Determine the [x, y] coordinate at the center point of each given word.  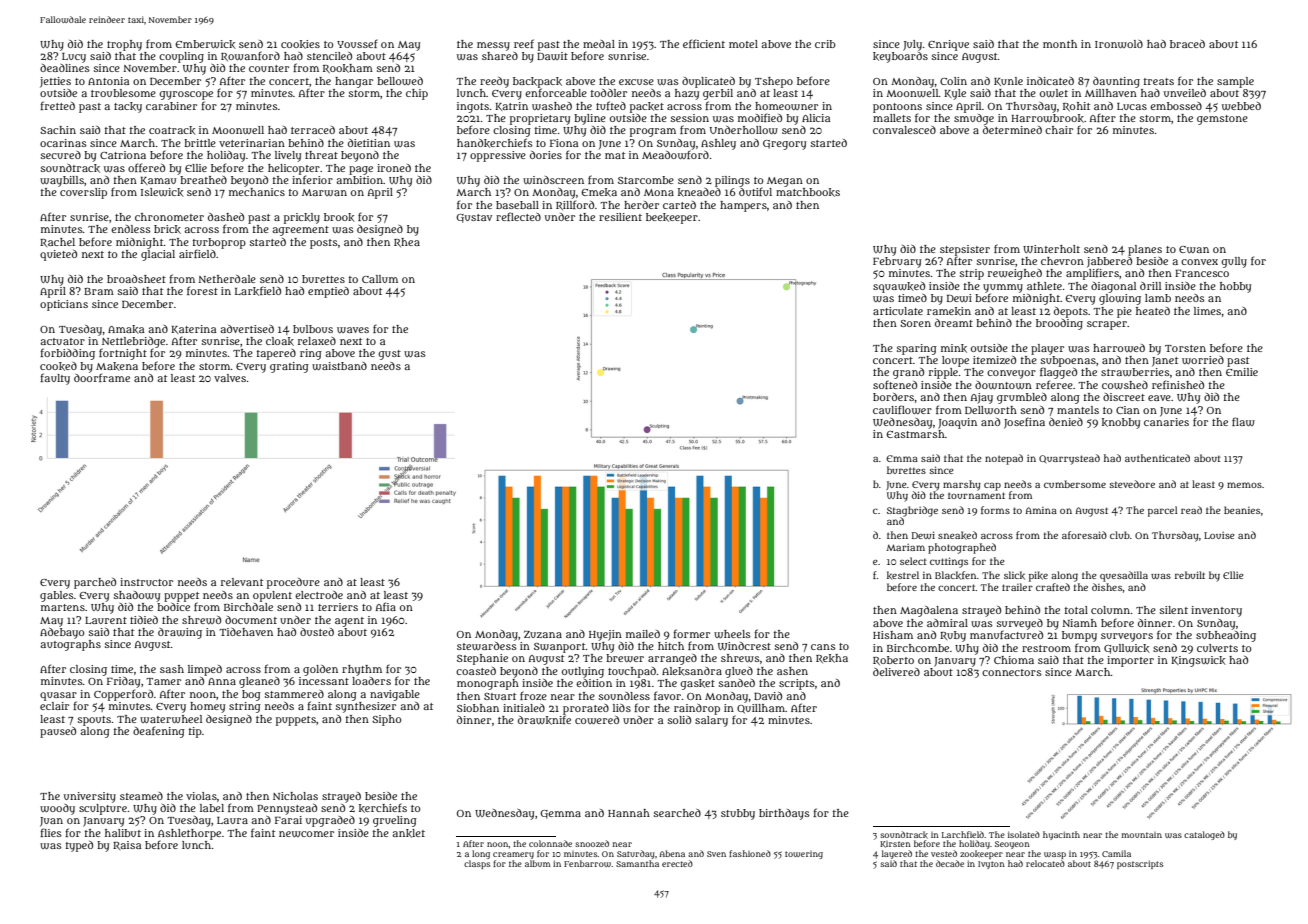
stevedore [1132, 484]
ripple [943, 373]
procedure [293, 583]
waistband [339, 366]
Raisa [127, 845]
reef [524, 43]
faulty [55, 379]
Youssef [357, 43]
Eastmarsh [916, 434]
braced [1187, 44]
